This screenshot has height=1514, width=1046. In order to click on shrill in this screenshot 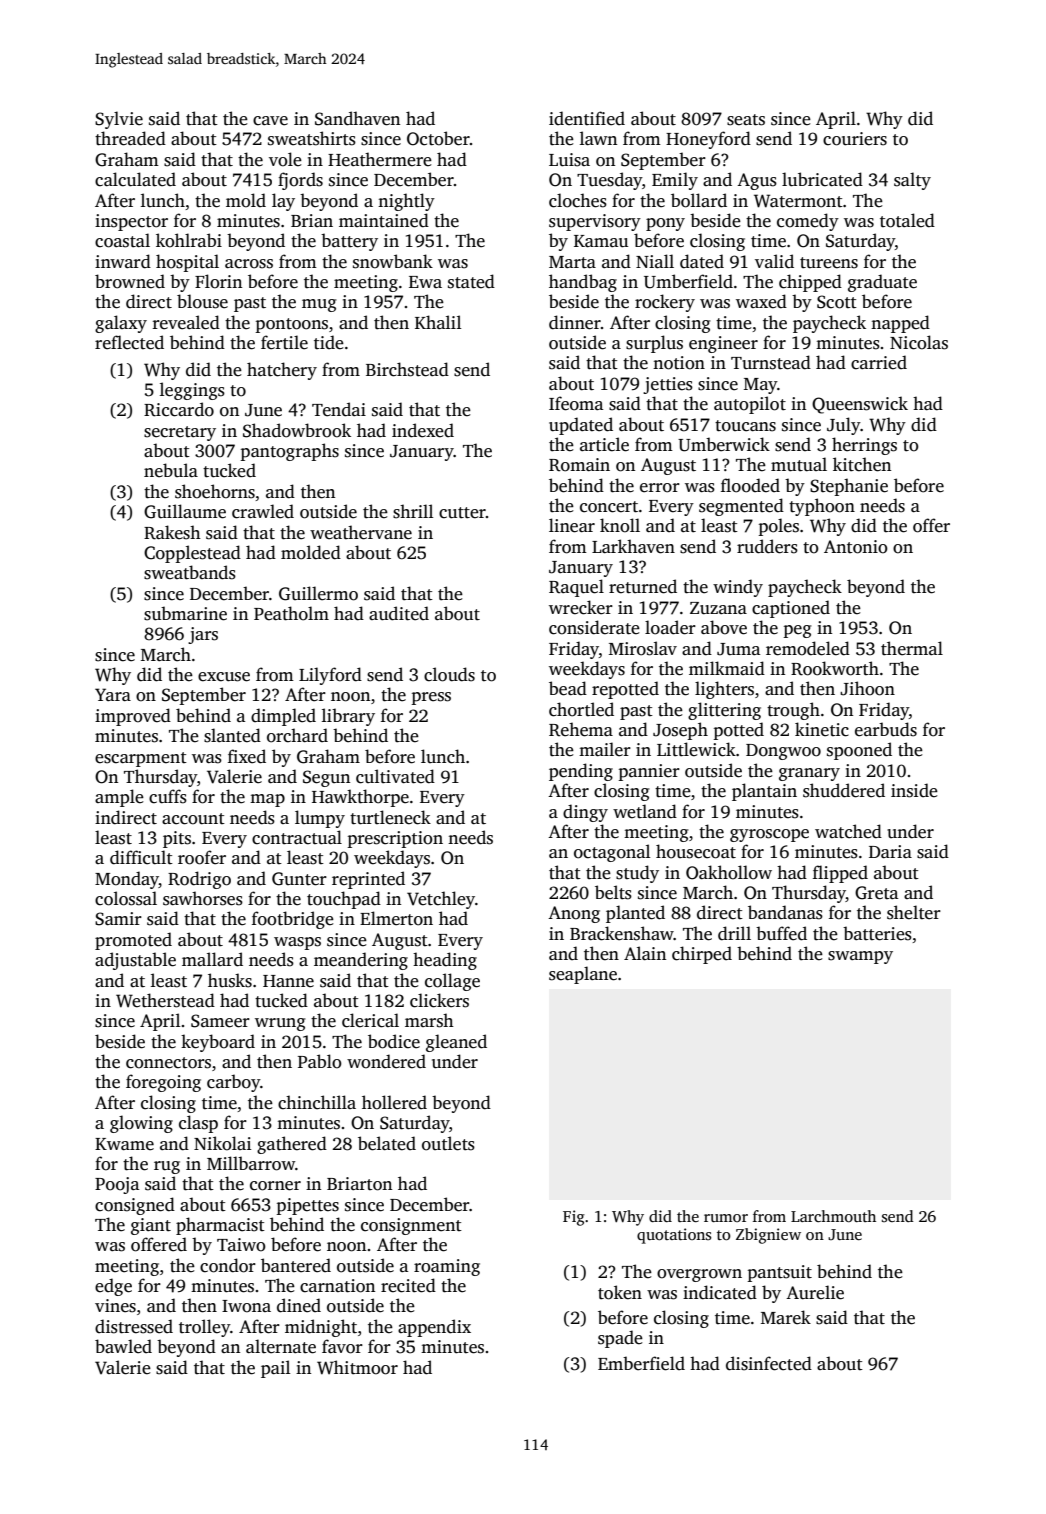, I will do `click(413, 511)`.
